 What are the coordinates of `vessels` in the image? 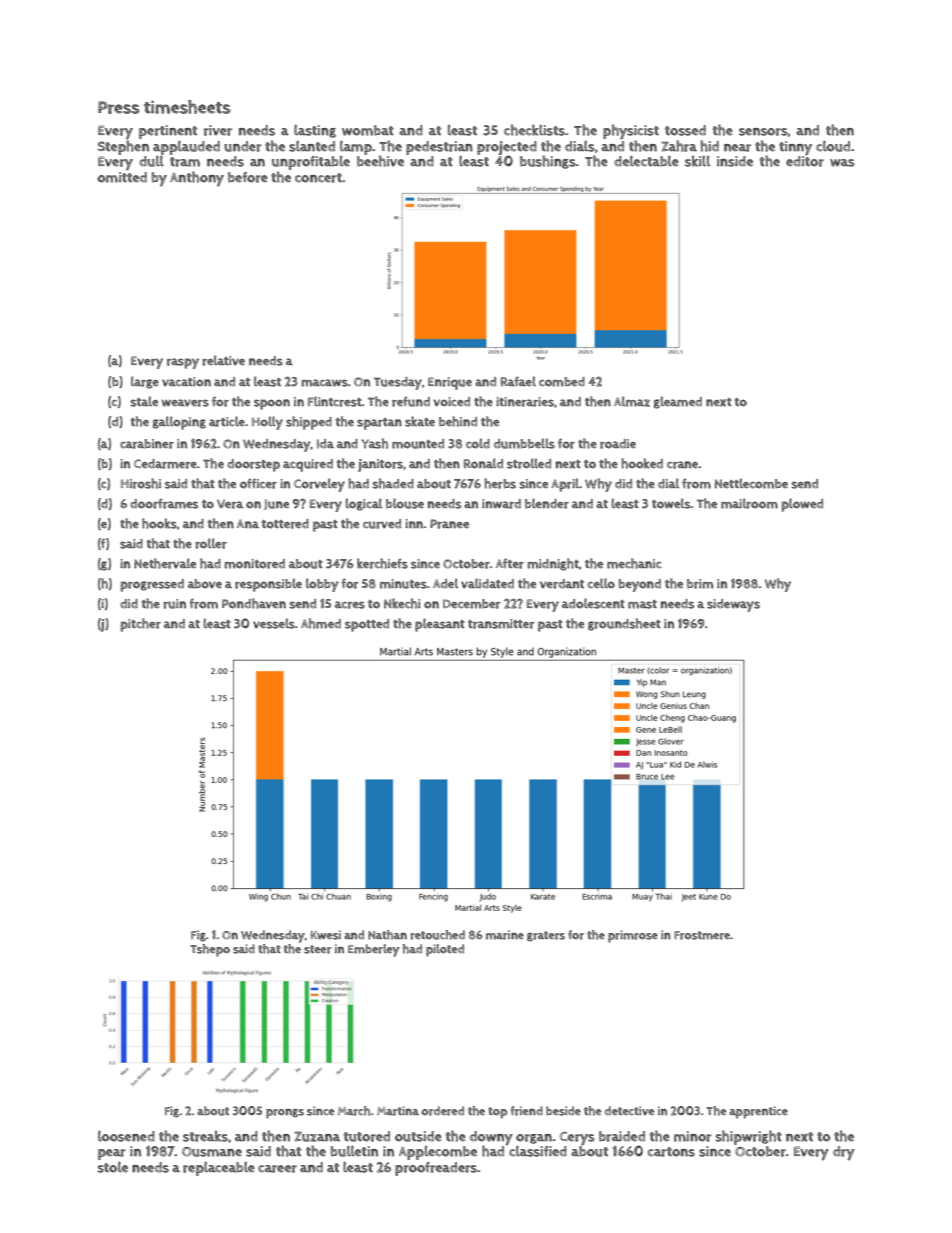 It's located at (274, 623).
